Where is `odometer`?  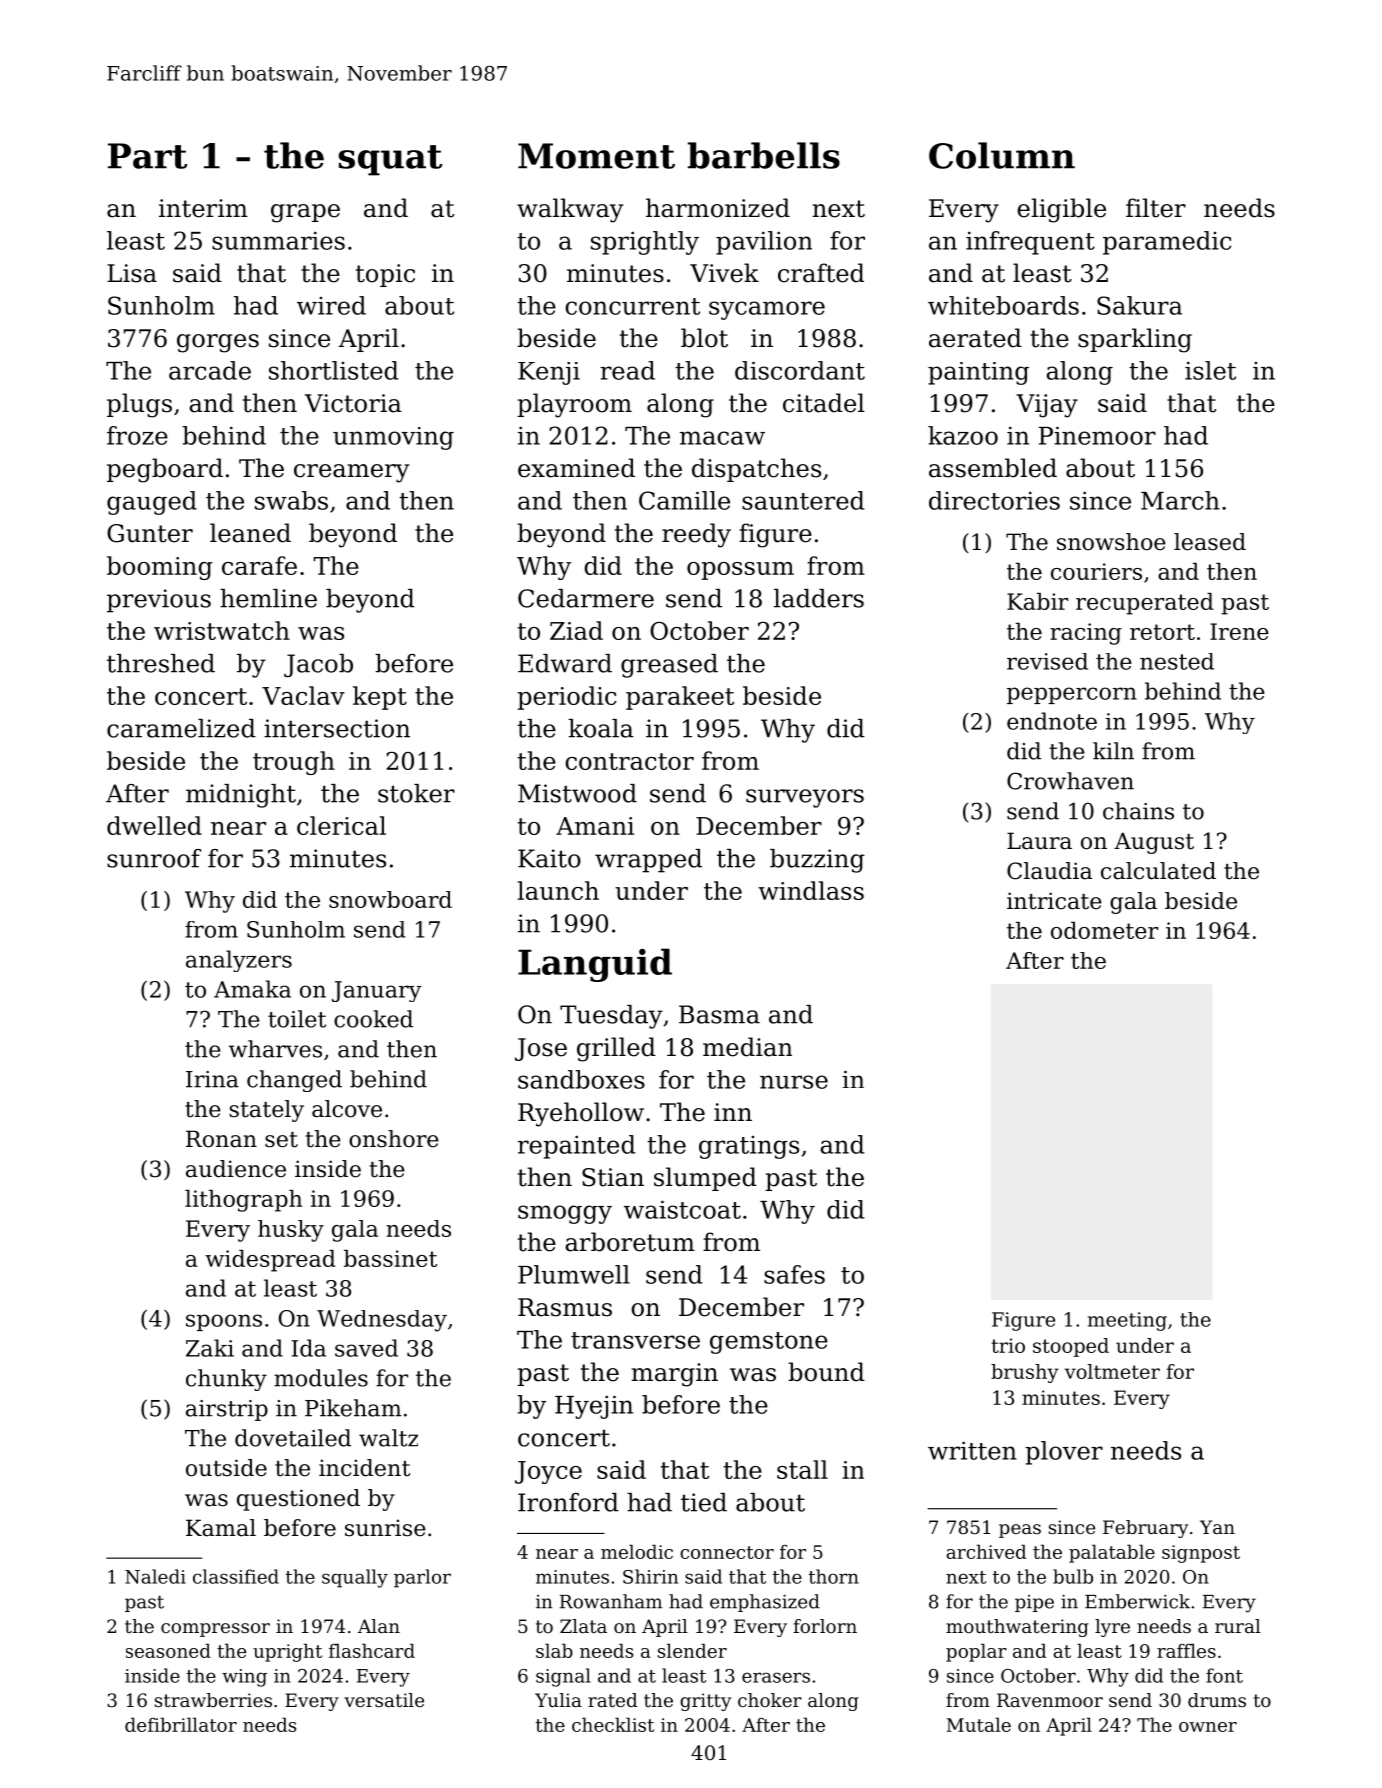
odometer is located at coordinates (1104, 930).
